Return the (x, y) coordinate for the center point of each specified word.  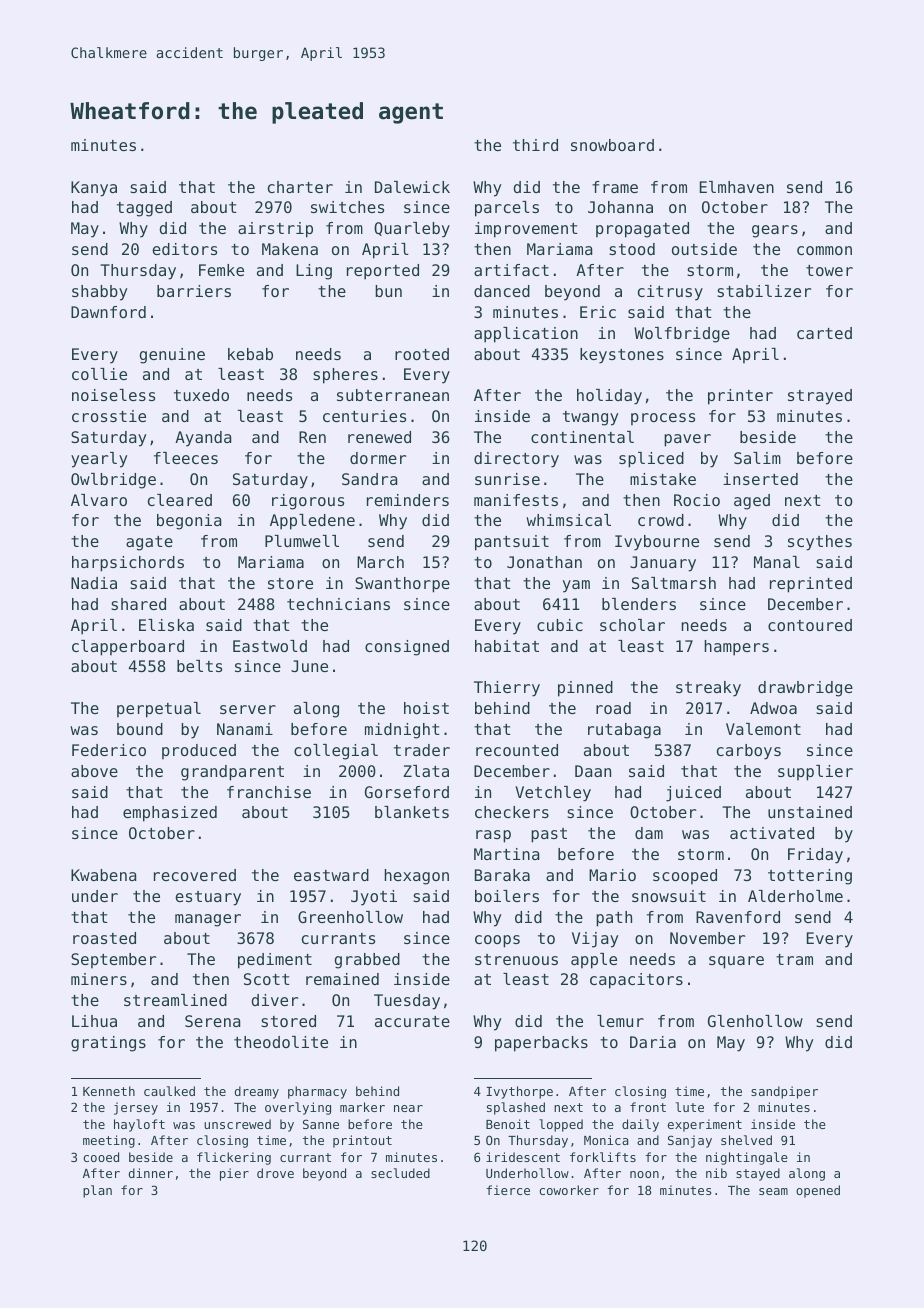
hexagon (417, 877)
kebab (250, 354)
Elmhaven (737, 187)
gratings (108, 1044)
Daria (653, 1042)
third (535, 145)
